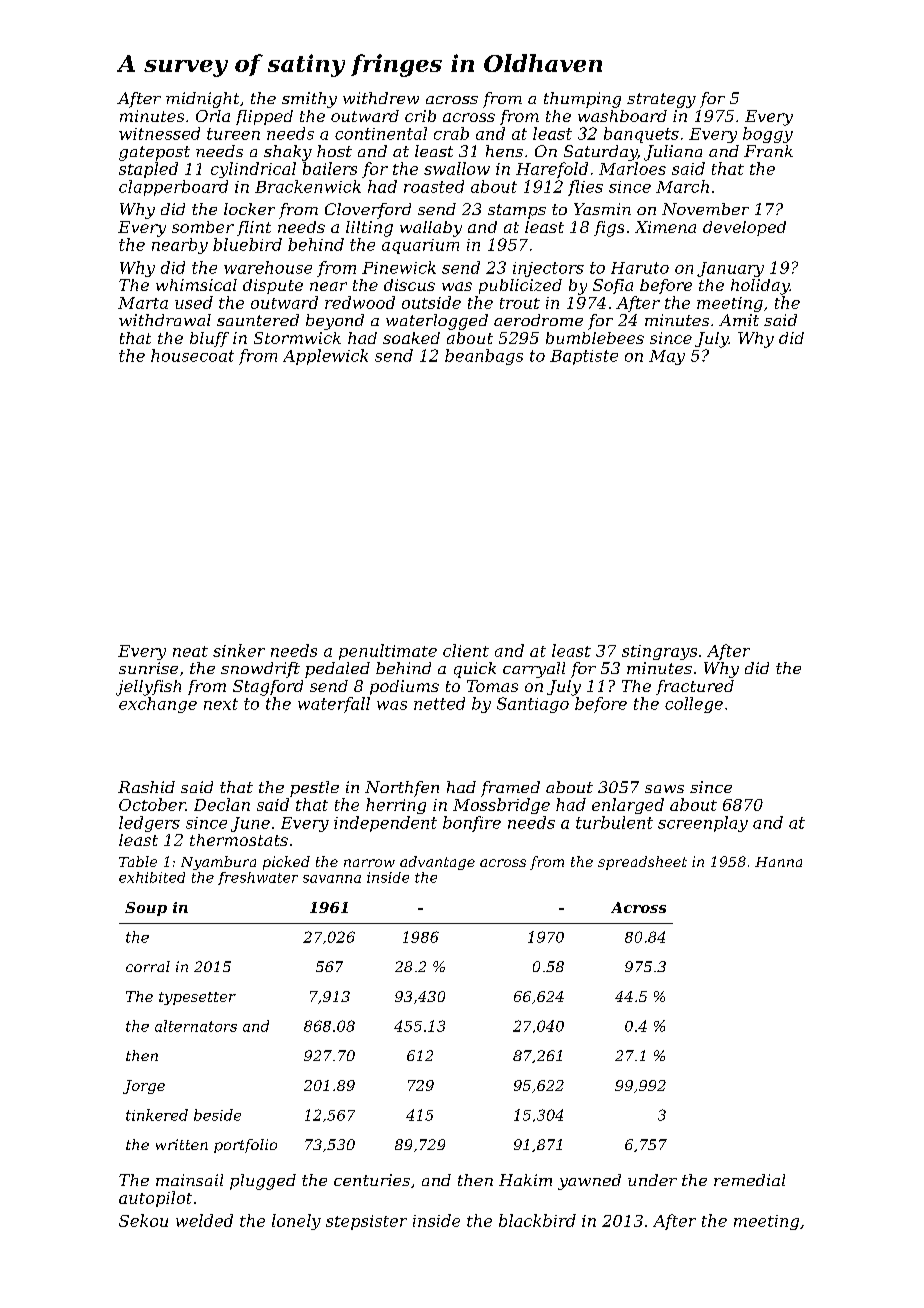  I want to click on trout, so click(520, 303).
